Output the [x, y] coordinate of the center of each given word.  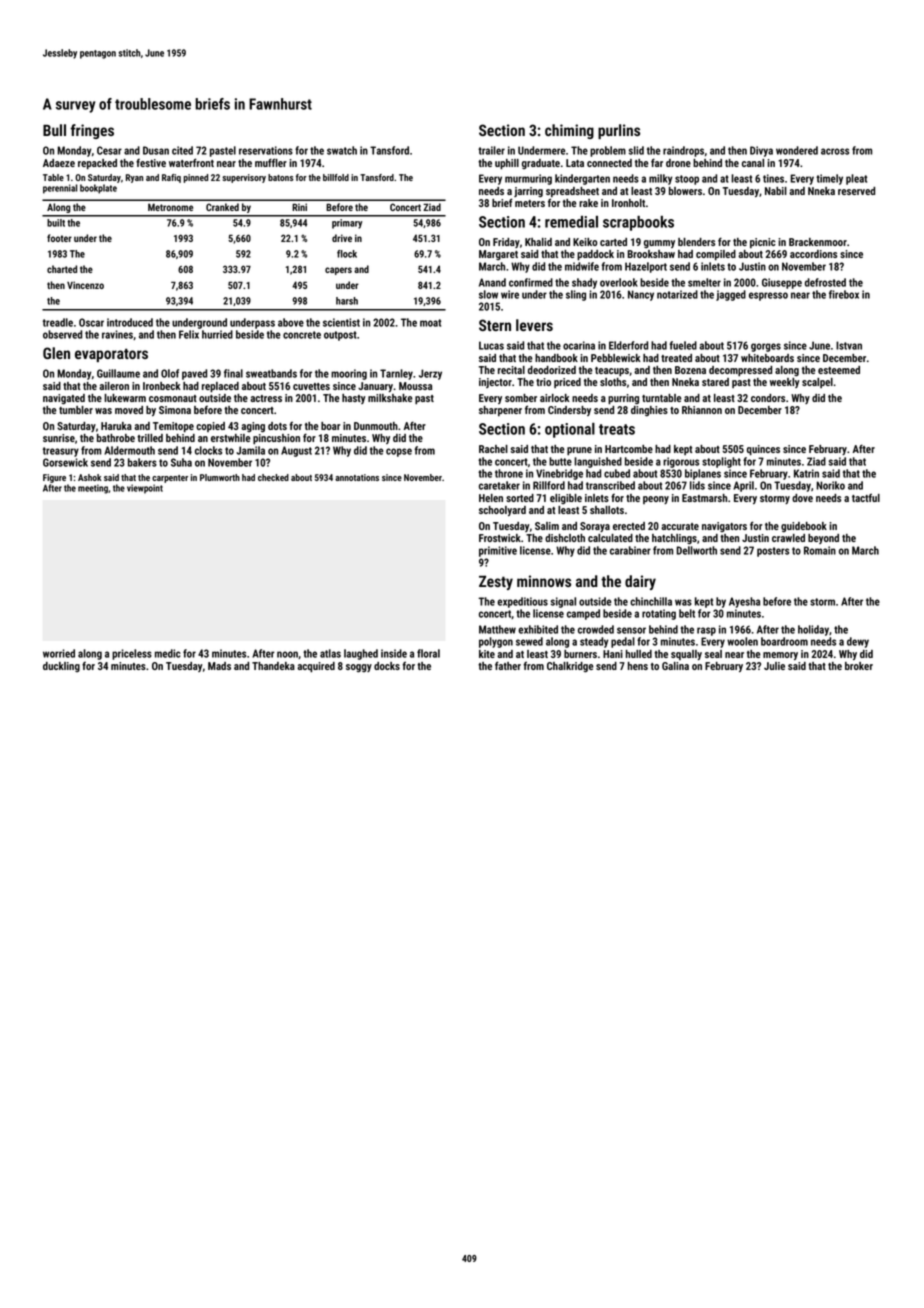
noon [287, 654]
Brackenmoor [818, 242]
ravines [117, 334]
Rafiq [171, 178]
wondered [797, 150]
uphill [507, 164]
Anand [492, 282]
